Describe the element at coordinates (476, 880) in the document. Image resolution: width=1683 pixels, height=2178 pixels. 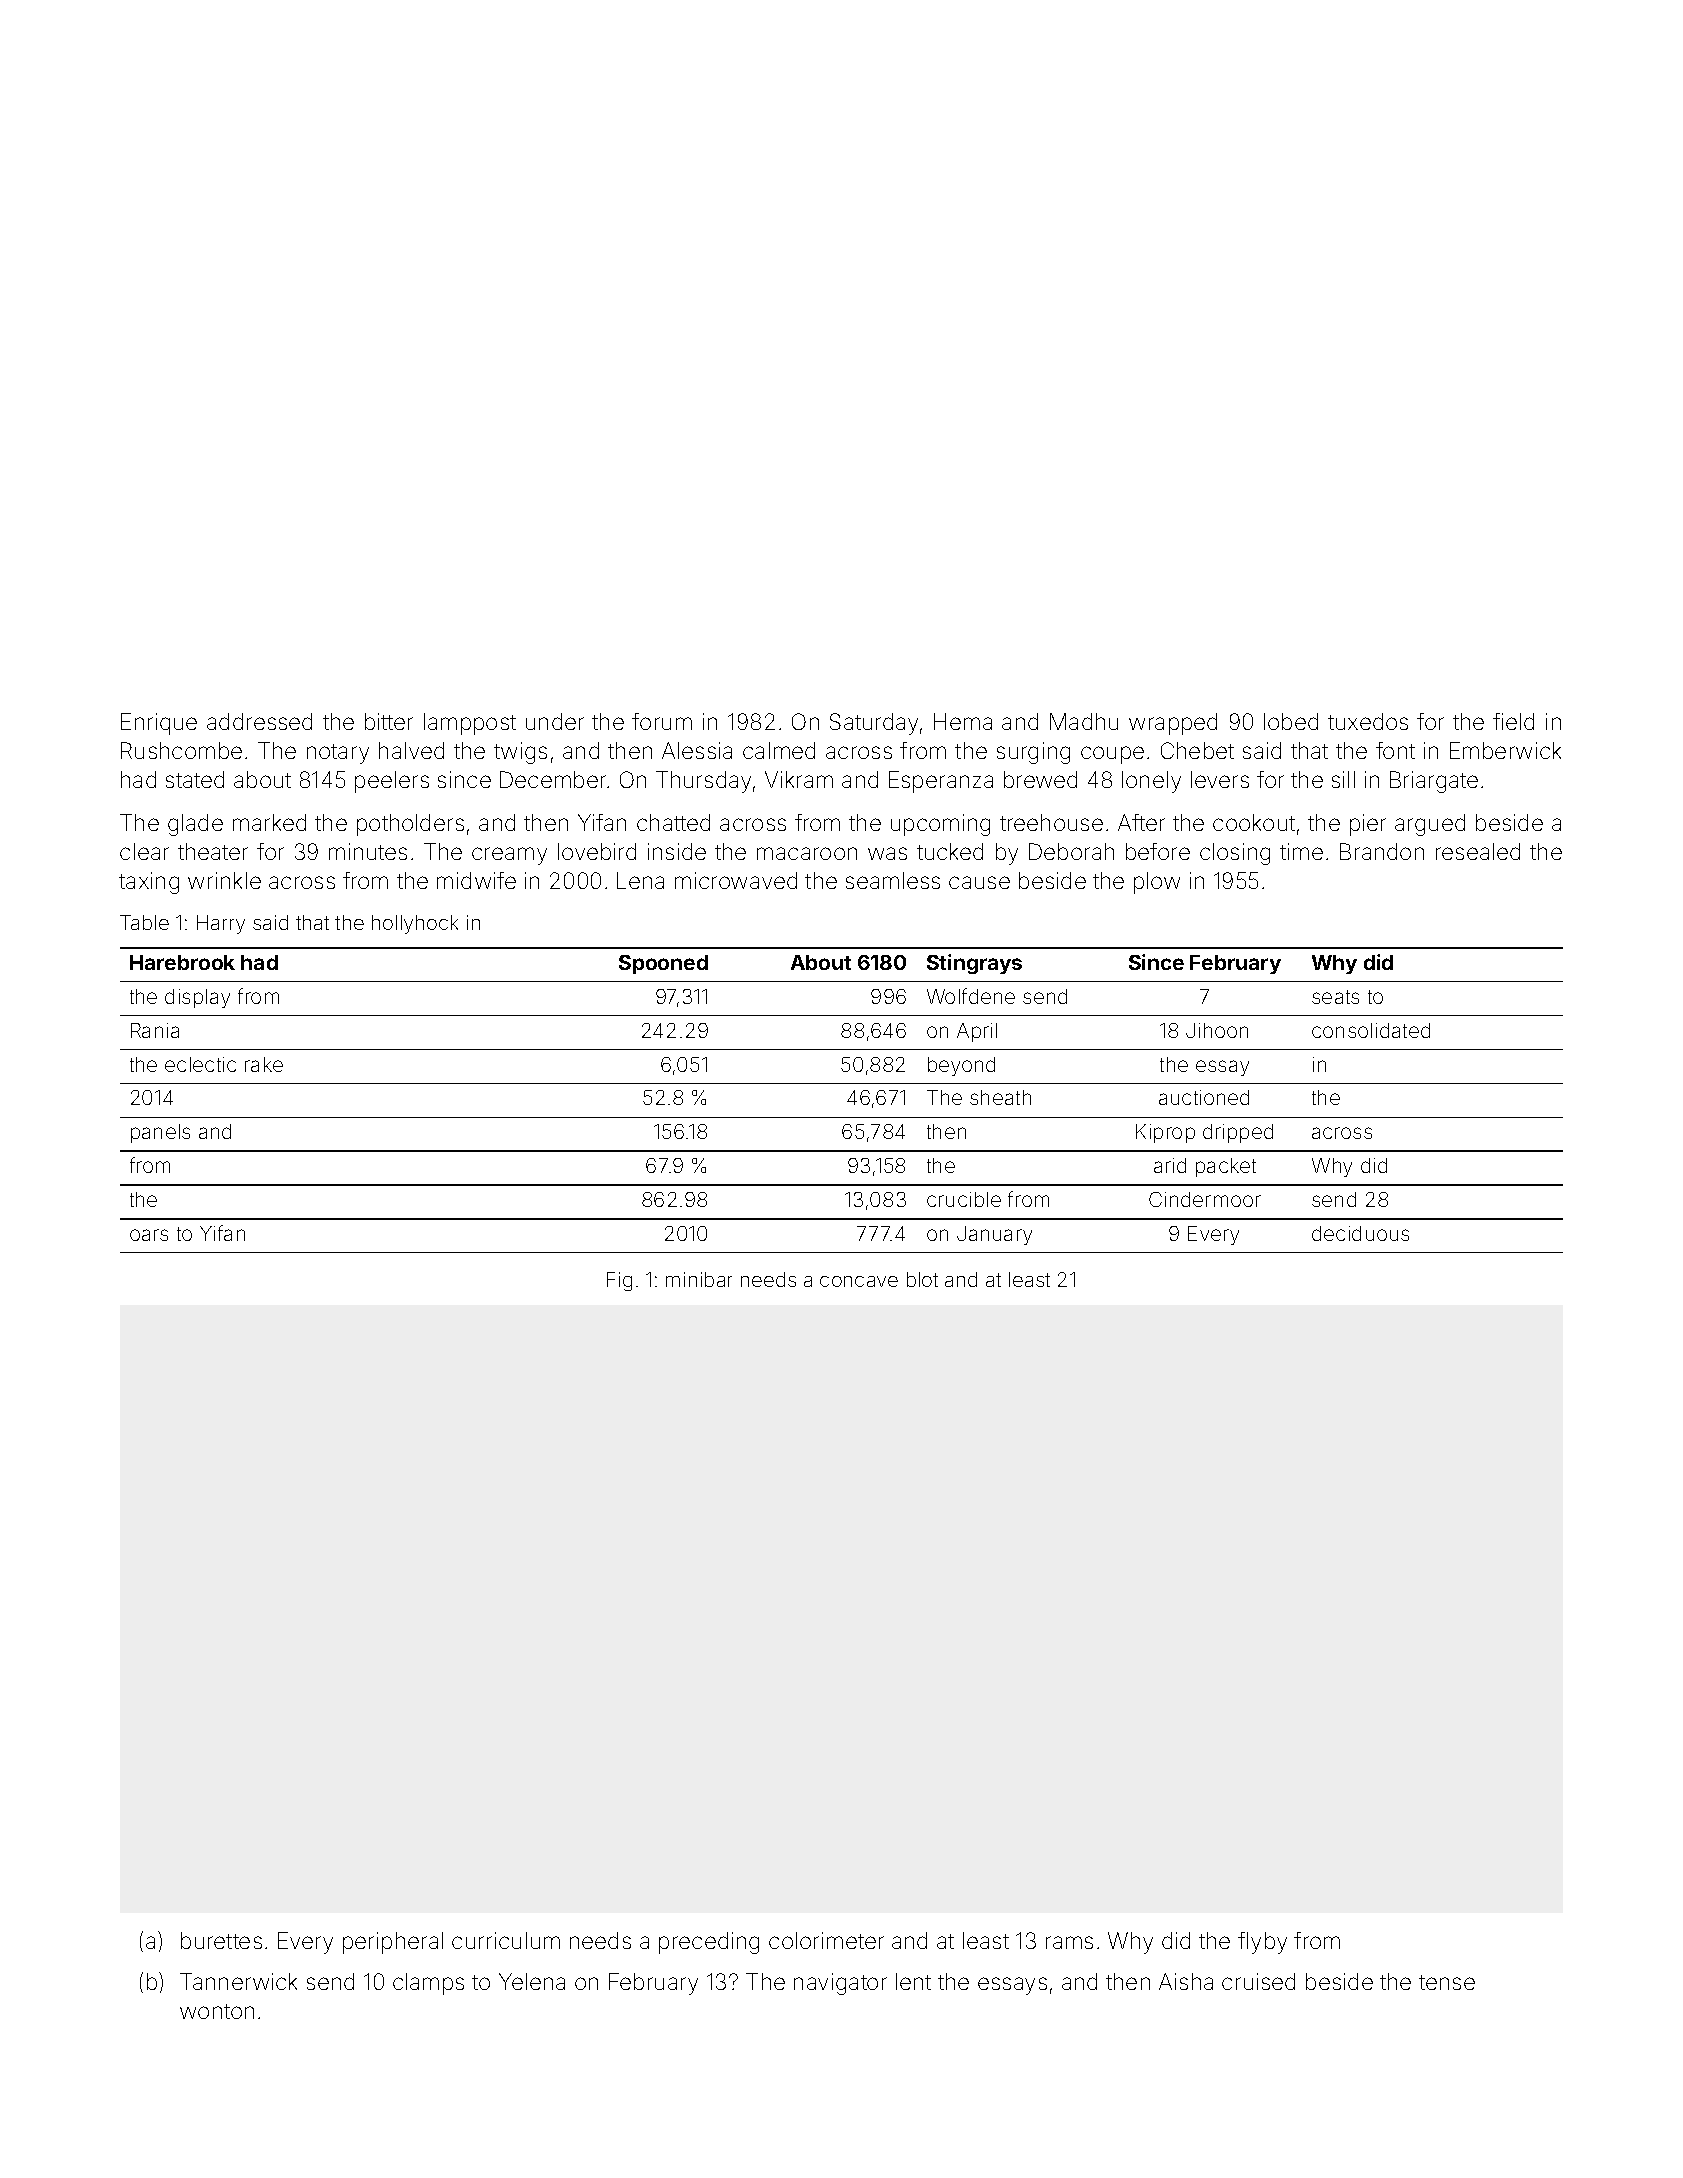
I see `midwife` at that location.
